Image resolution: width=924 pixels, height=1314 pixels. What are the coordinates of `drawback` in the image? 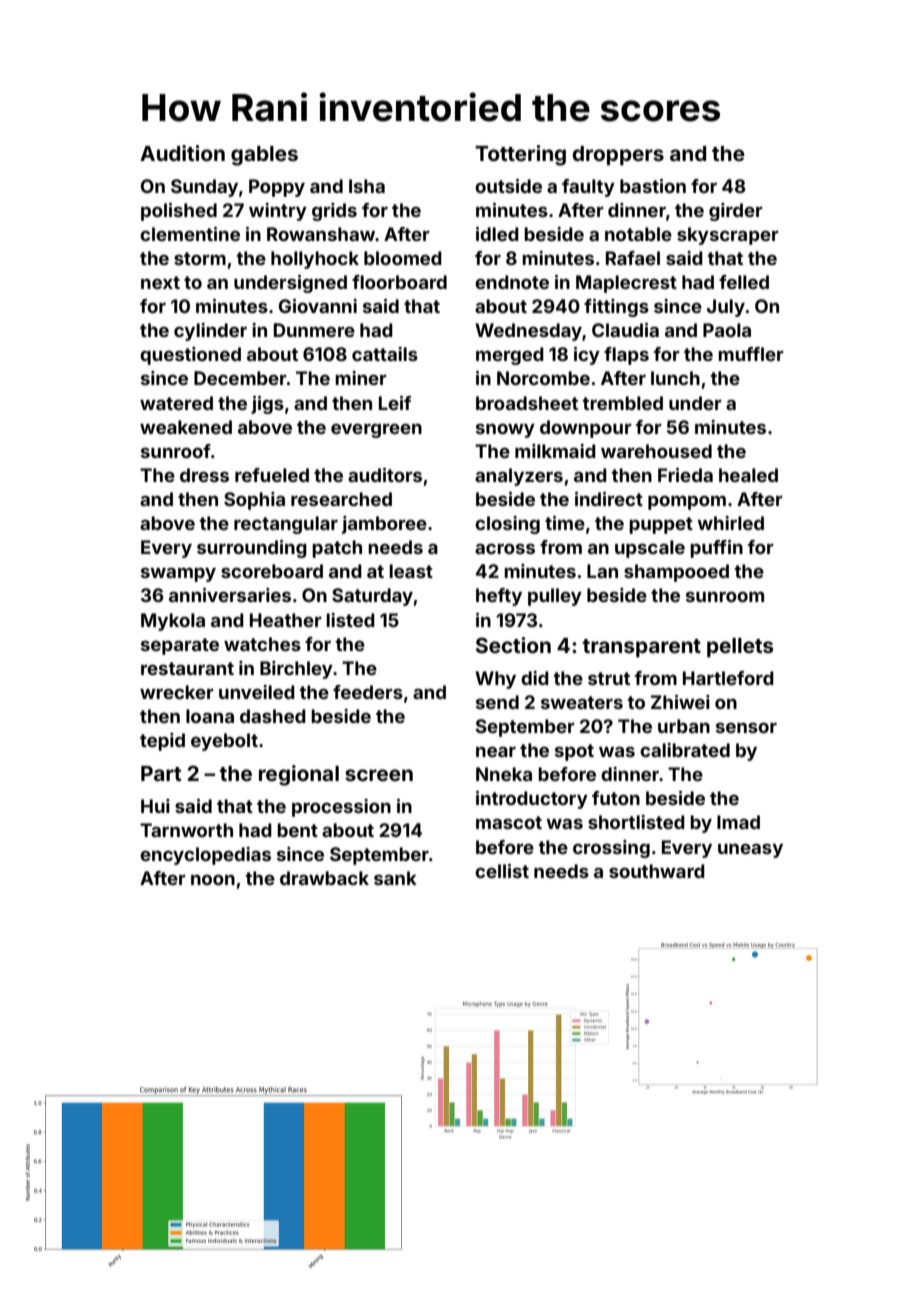 It's located at (324, 878).
